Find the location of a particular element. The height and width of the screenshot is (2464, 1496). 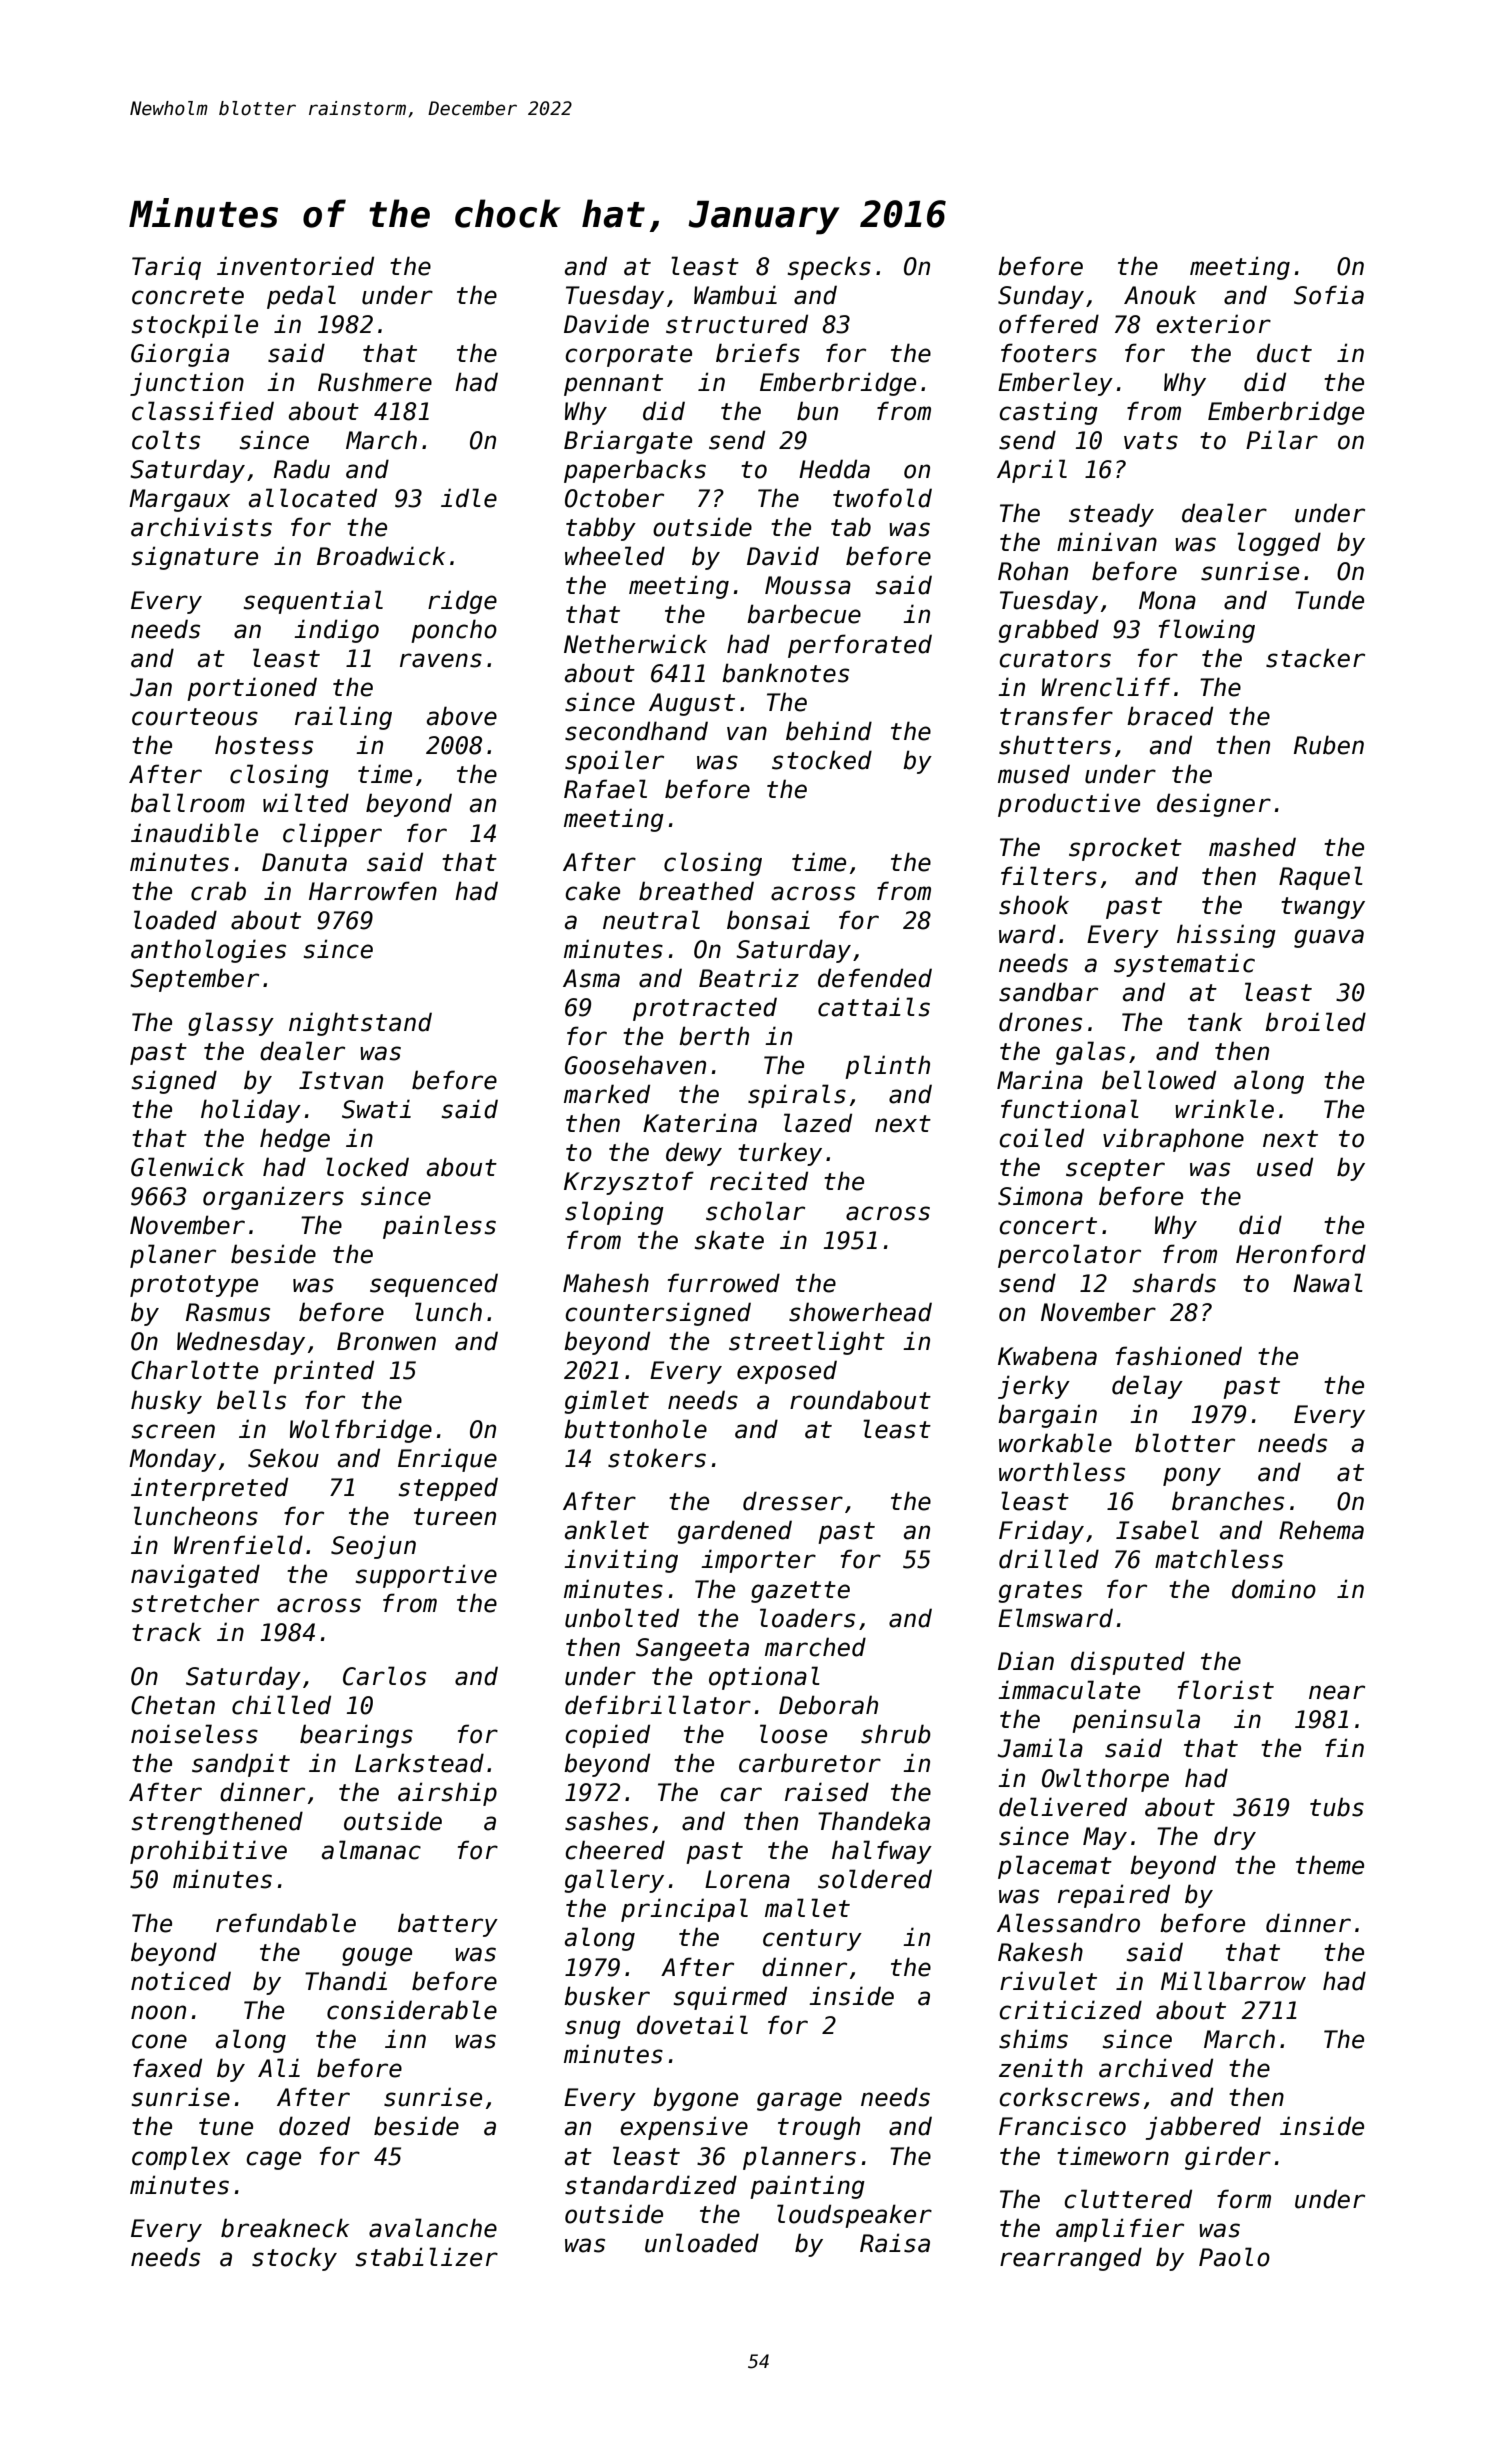

specks is located at coordinates (829, 268).
